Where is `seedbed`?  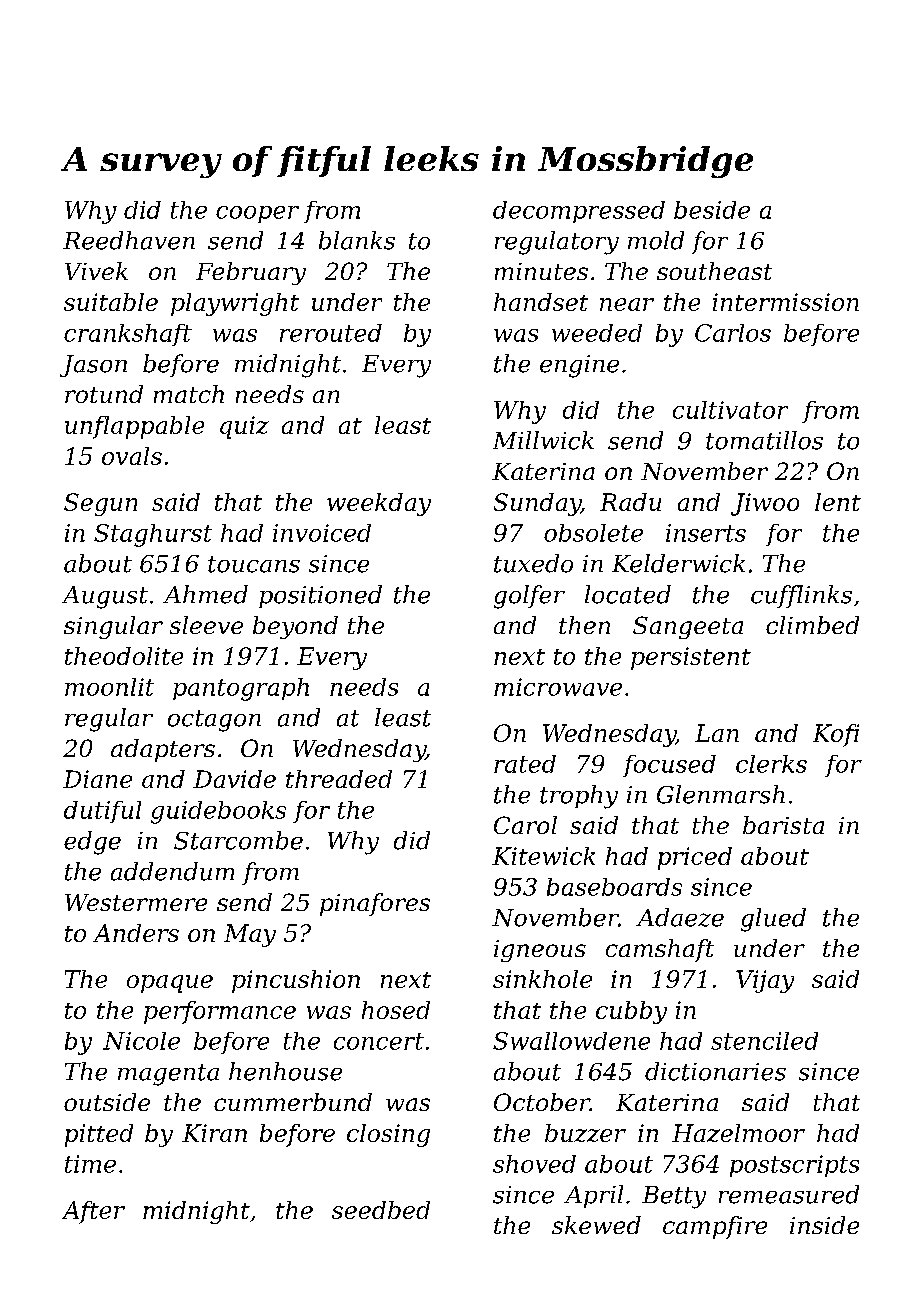
seedbed is located at coordinates (381, 1210).
